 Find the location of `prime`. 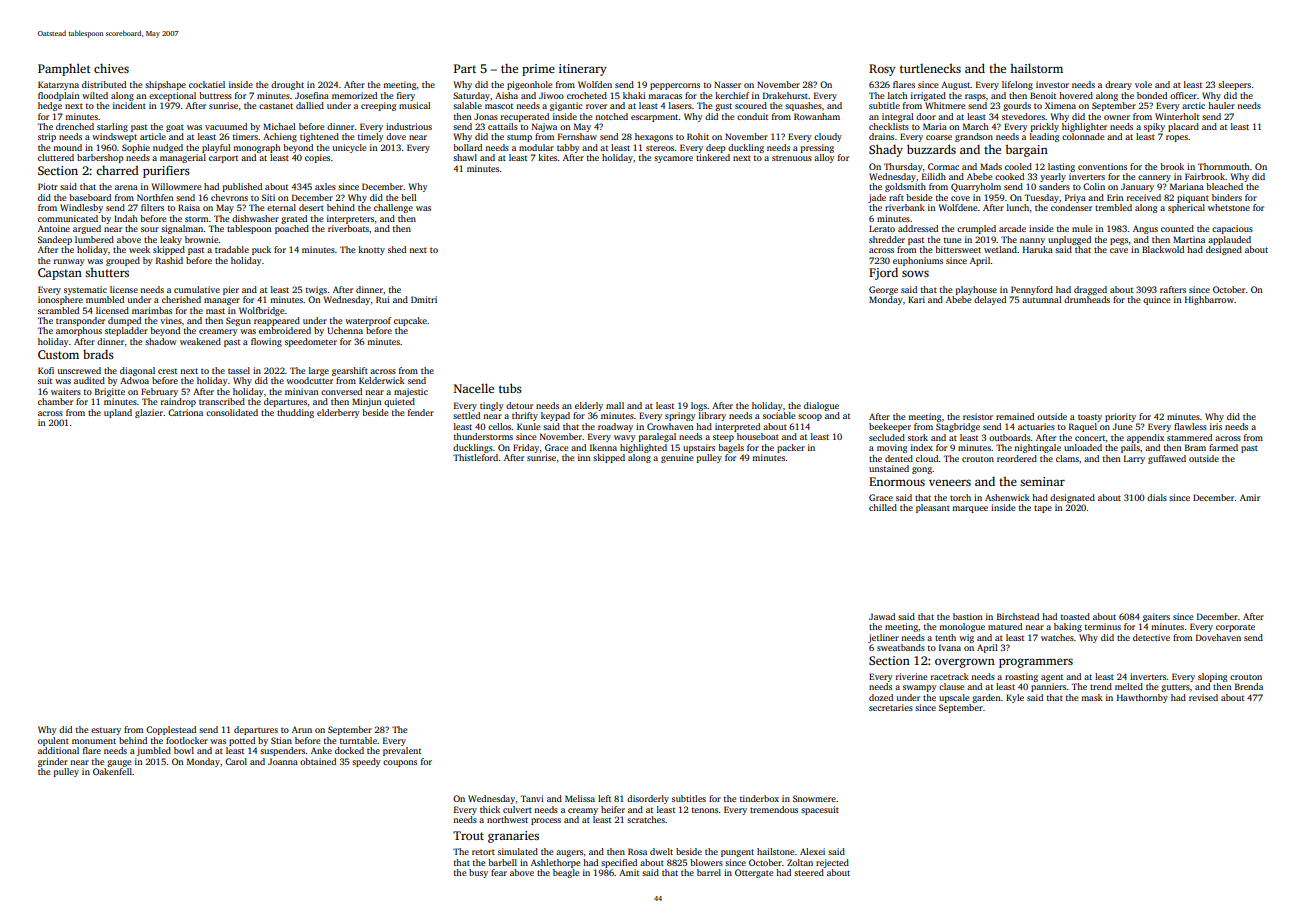

prime is located at coordinates (538, 70).
